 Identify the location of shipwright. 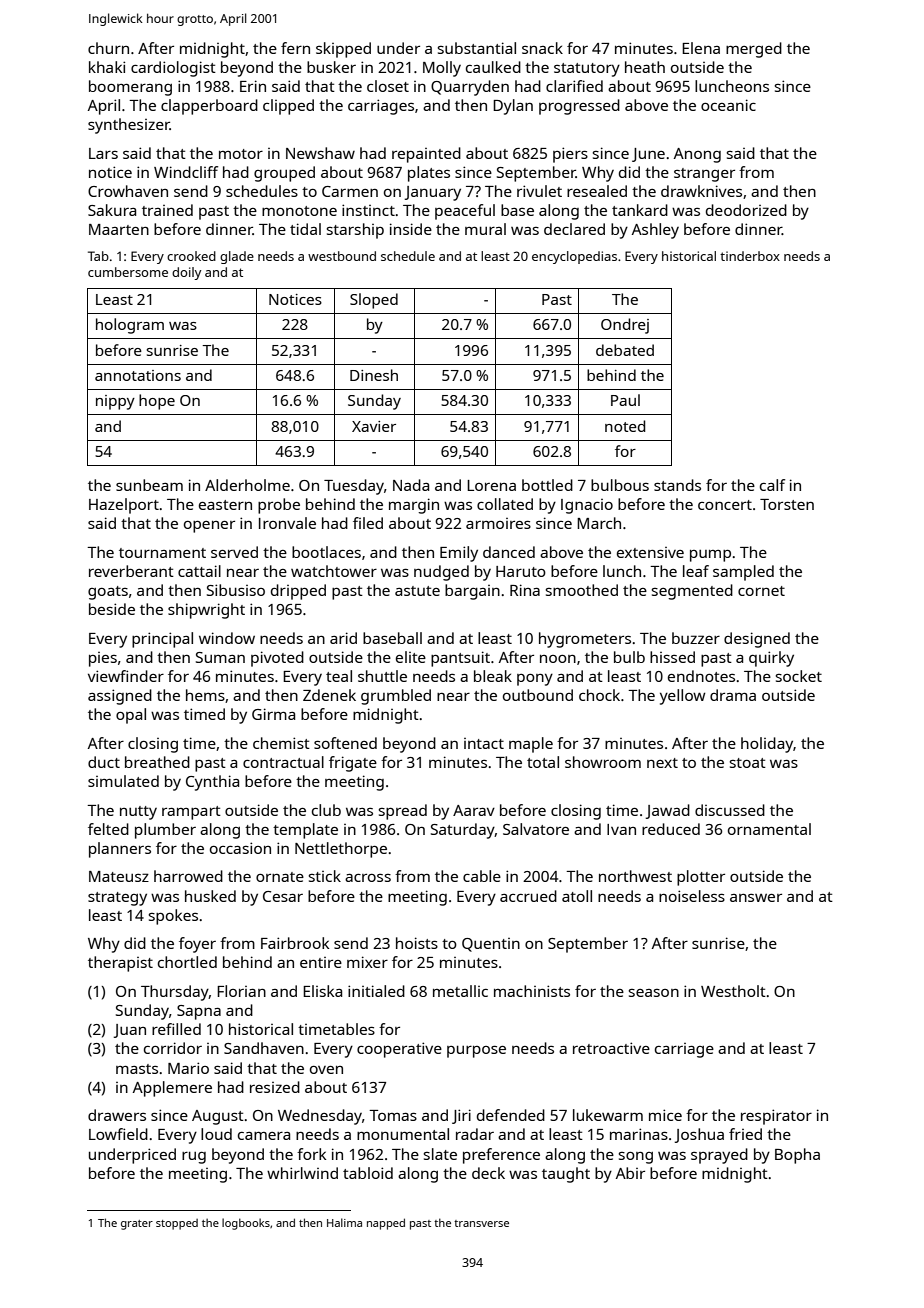
(206, 611).
